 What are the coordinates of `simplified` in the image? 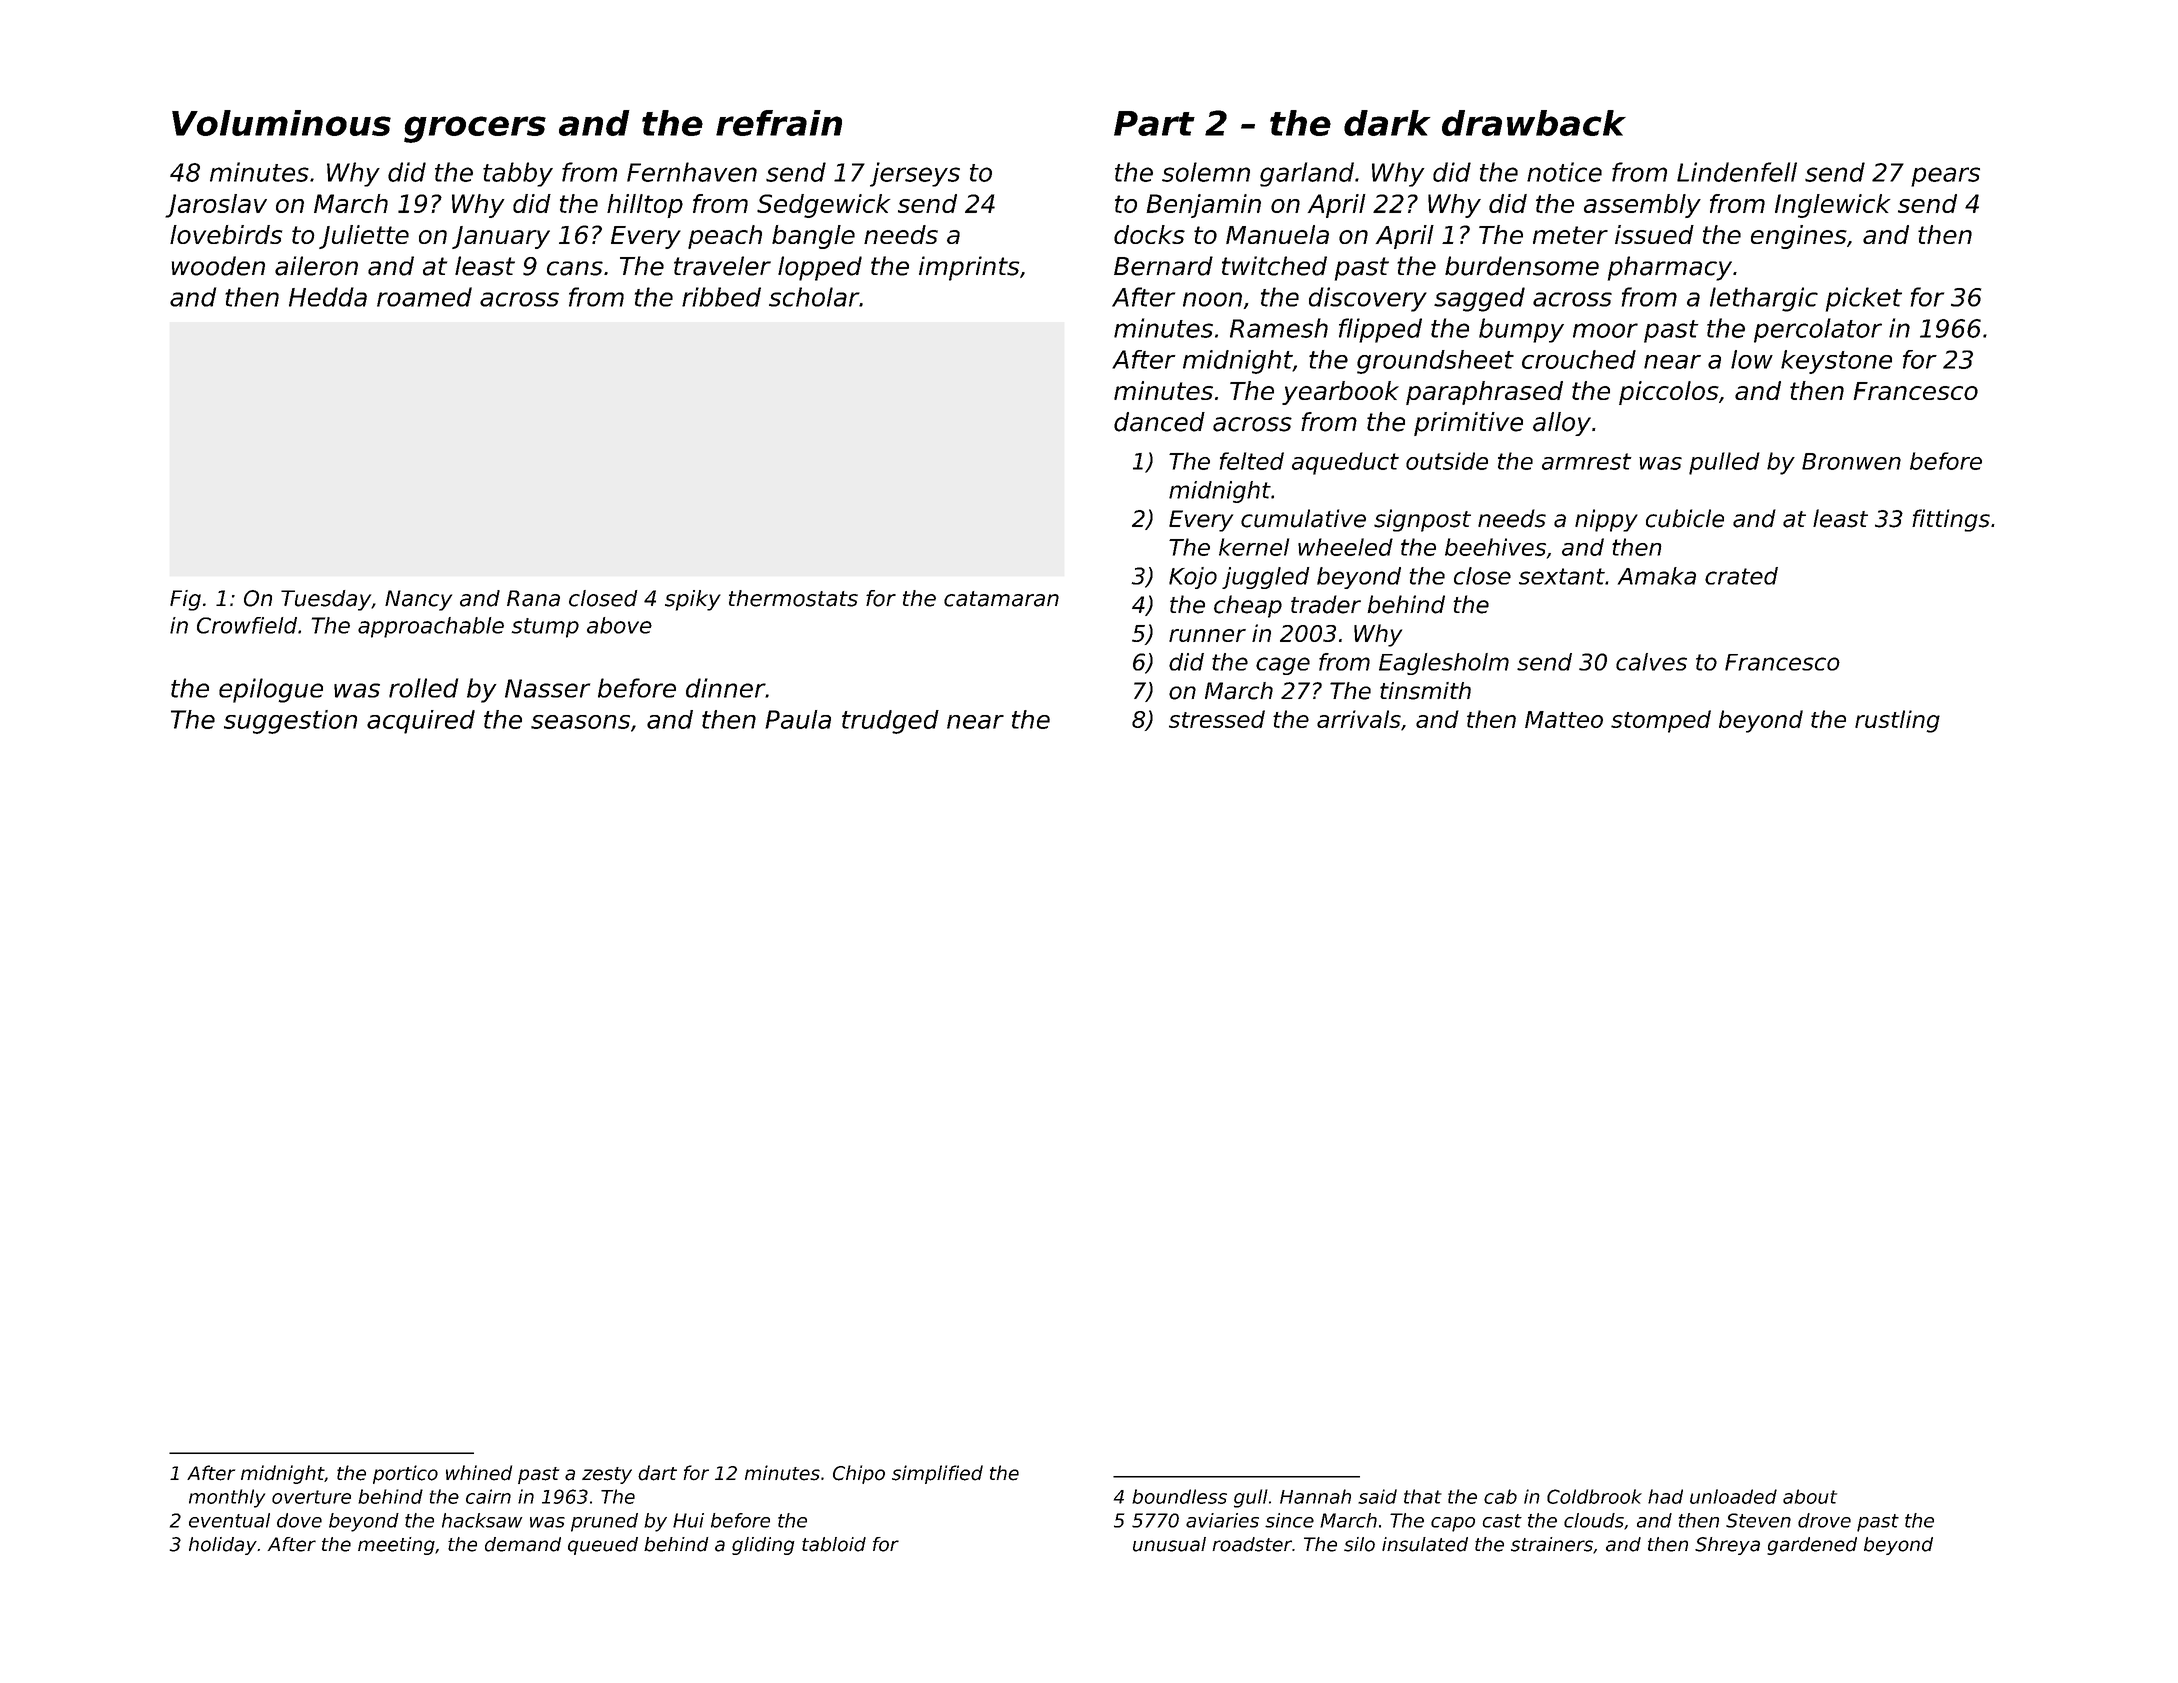 It's located at (937, 1474).
